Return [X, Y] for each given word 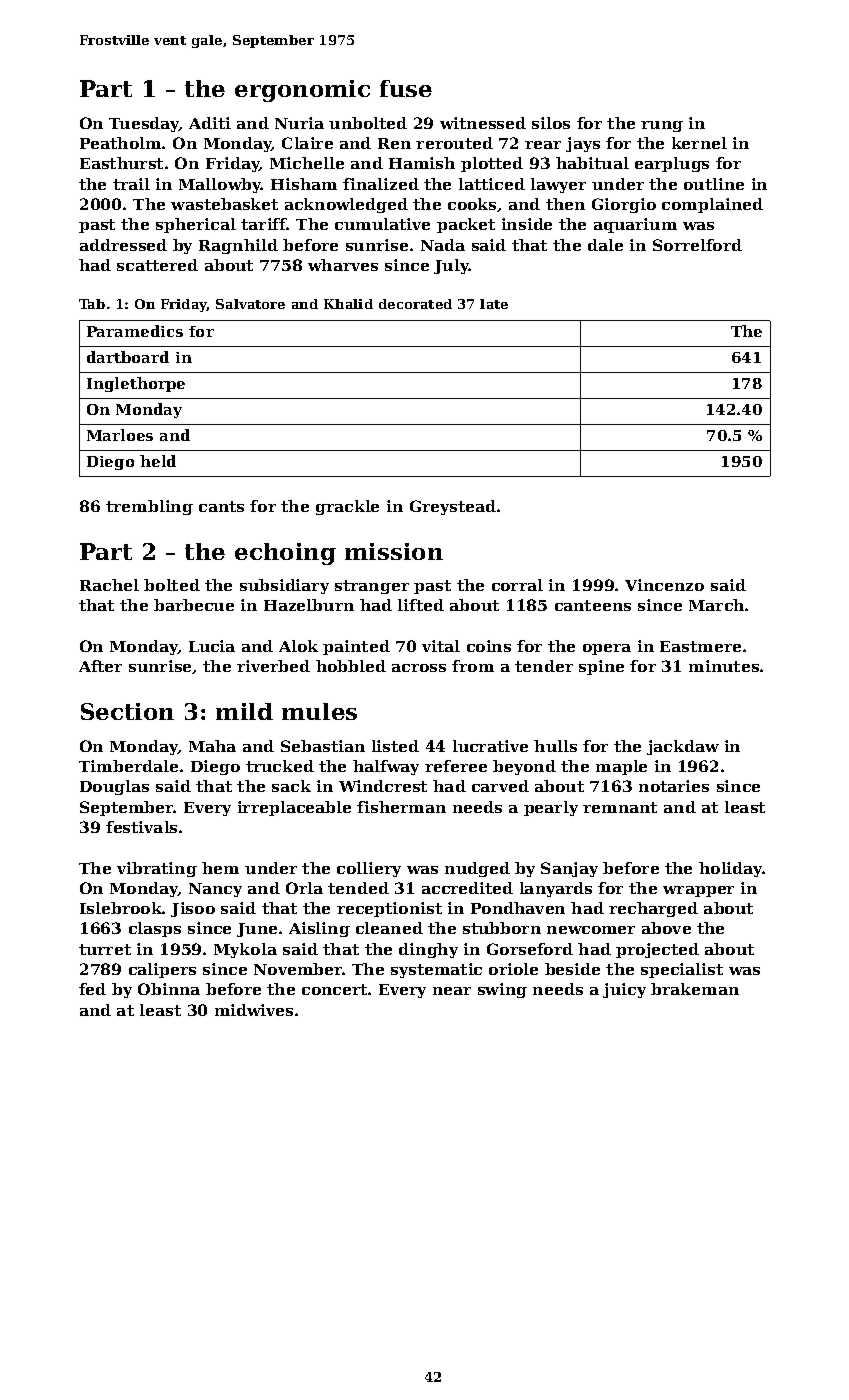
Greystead [453, 507]
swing [502, 990]
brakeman [695, 989]
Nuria [299, 123]
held [158, 461]
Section [127, 711]
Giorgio [624, 205]
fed [92, 989]
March [716, 605]
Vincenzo [664, 585]
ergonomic [302, 91]
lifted [421, 605]
